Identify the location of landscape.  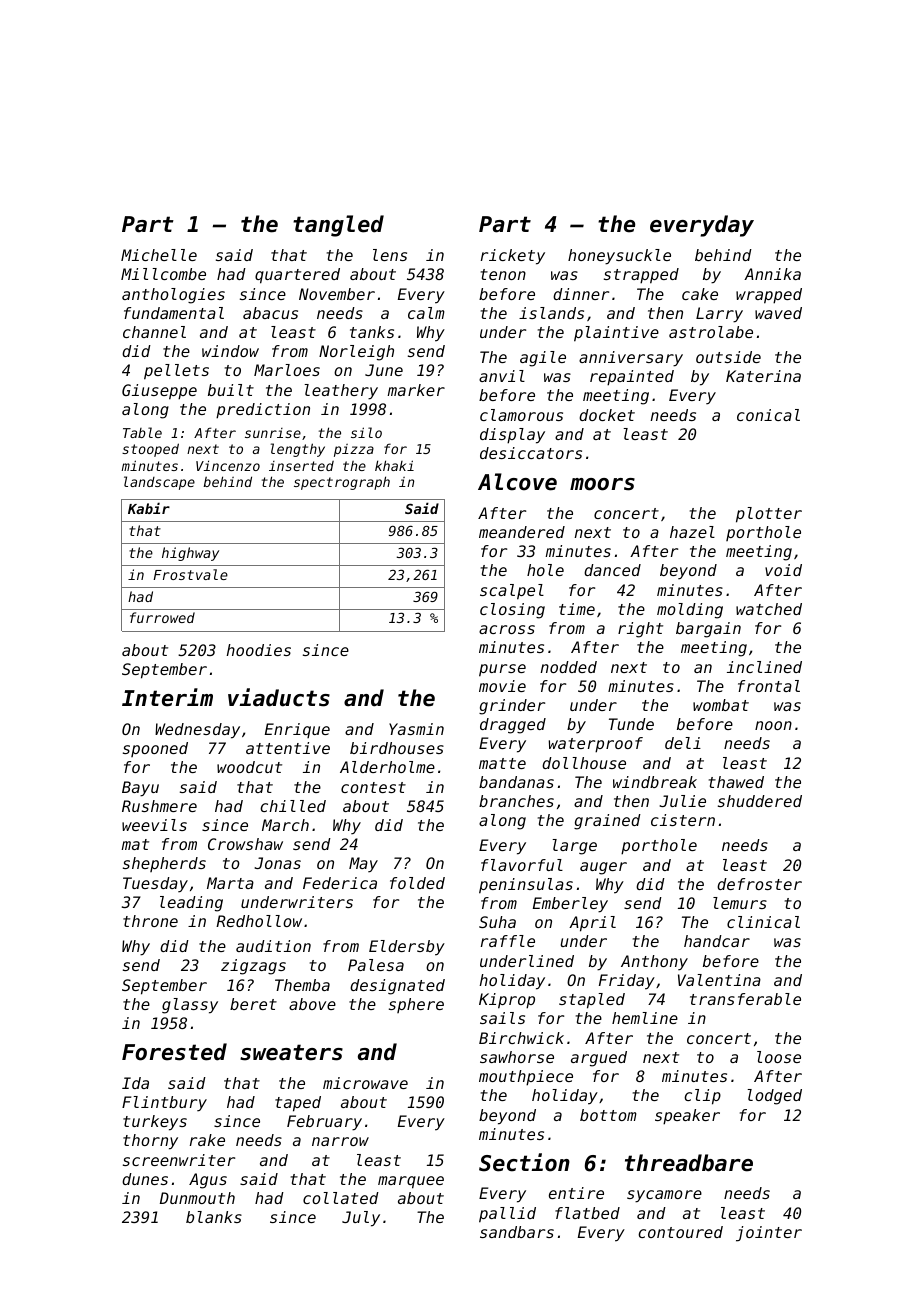
(159, 483).
